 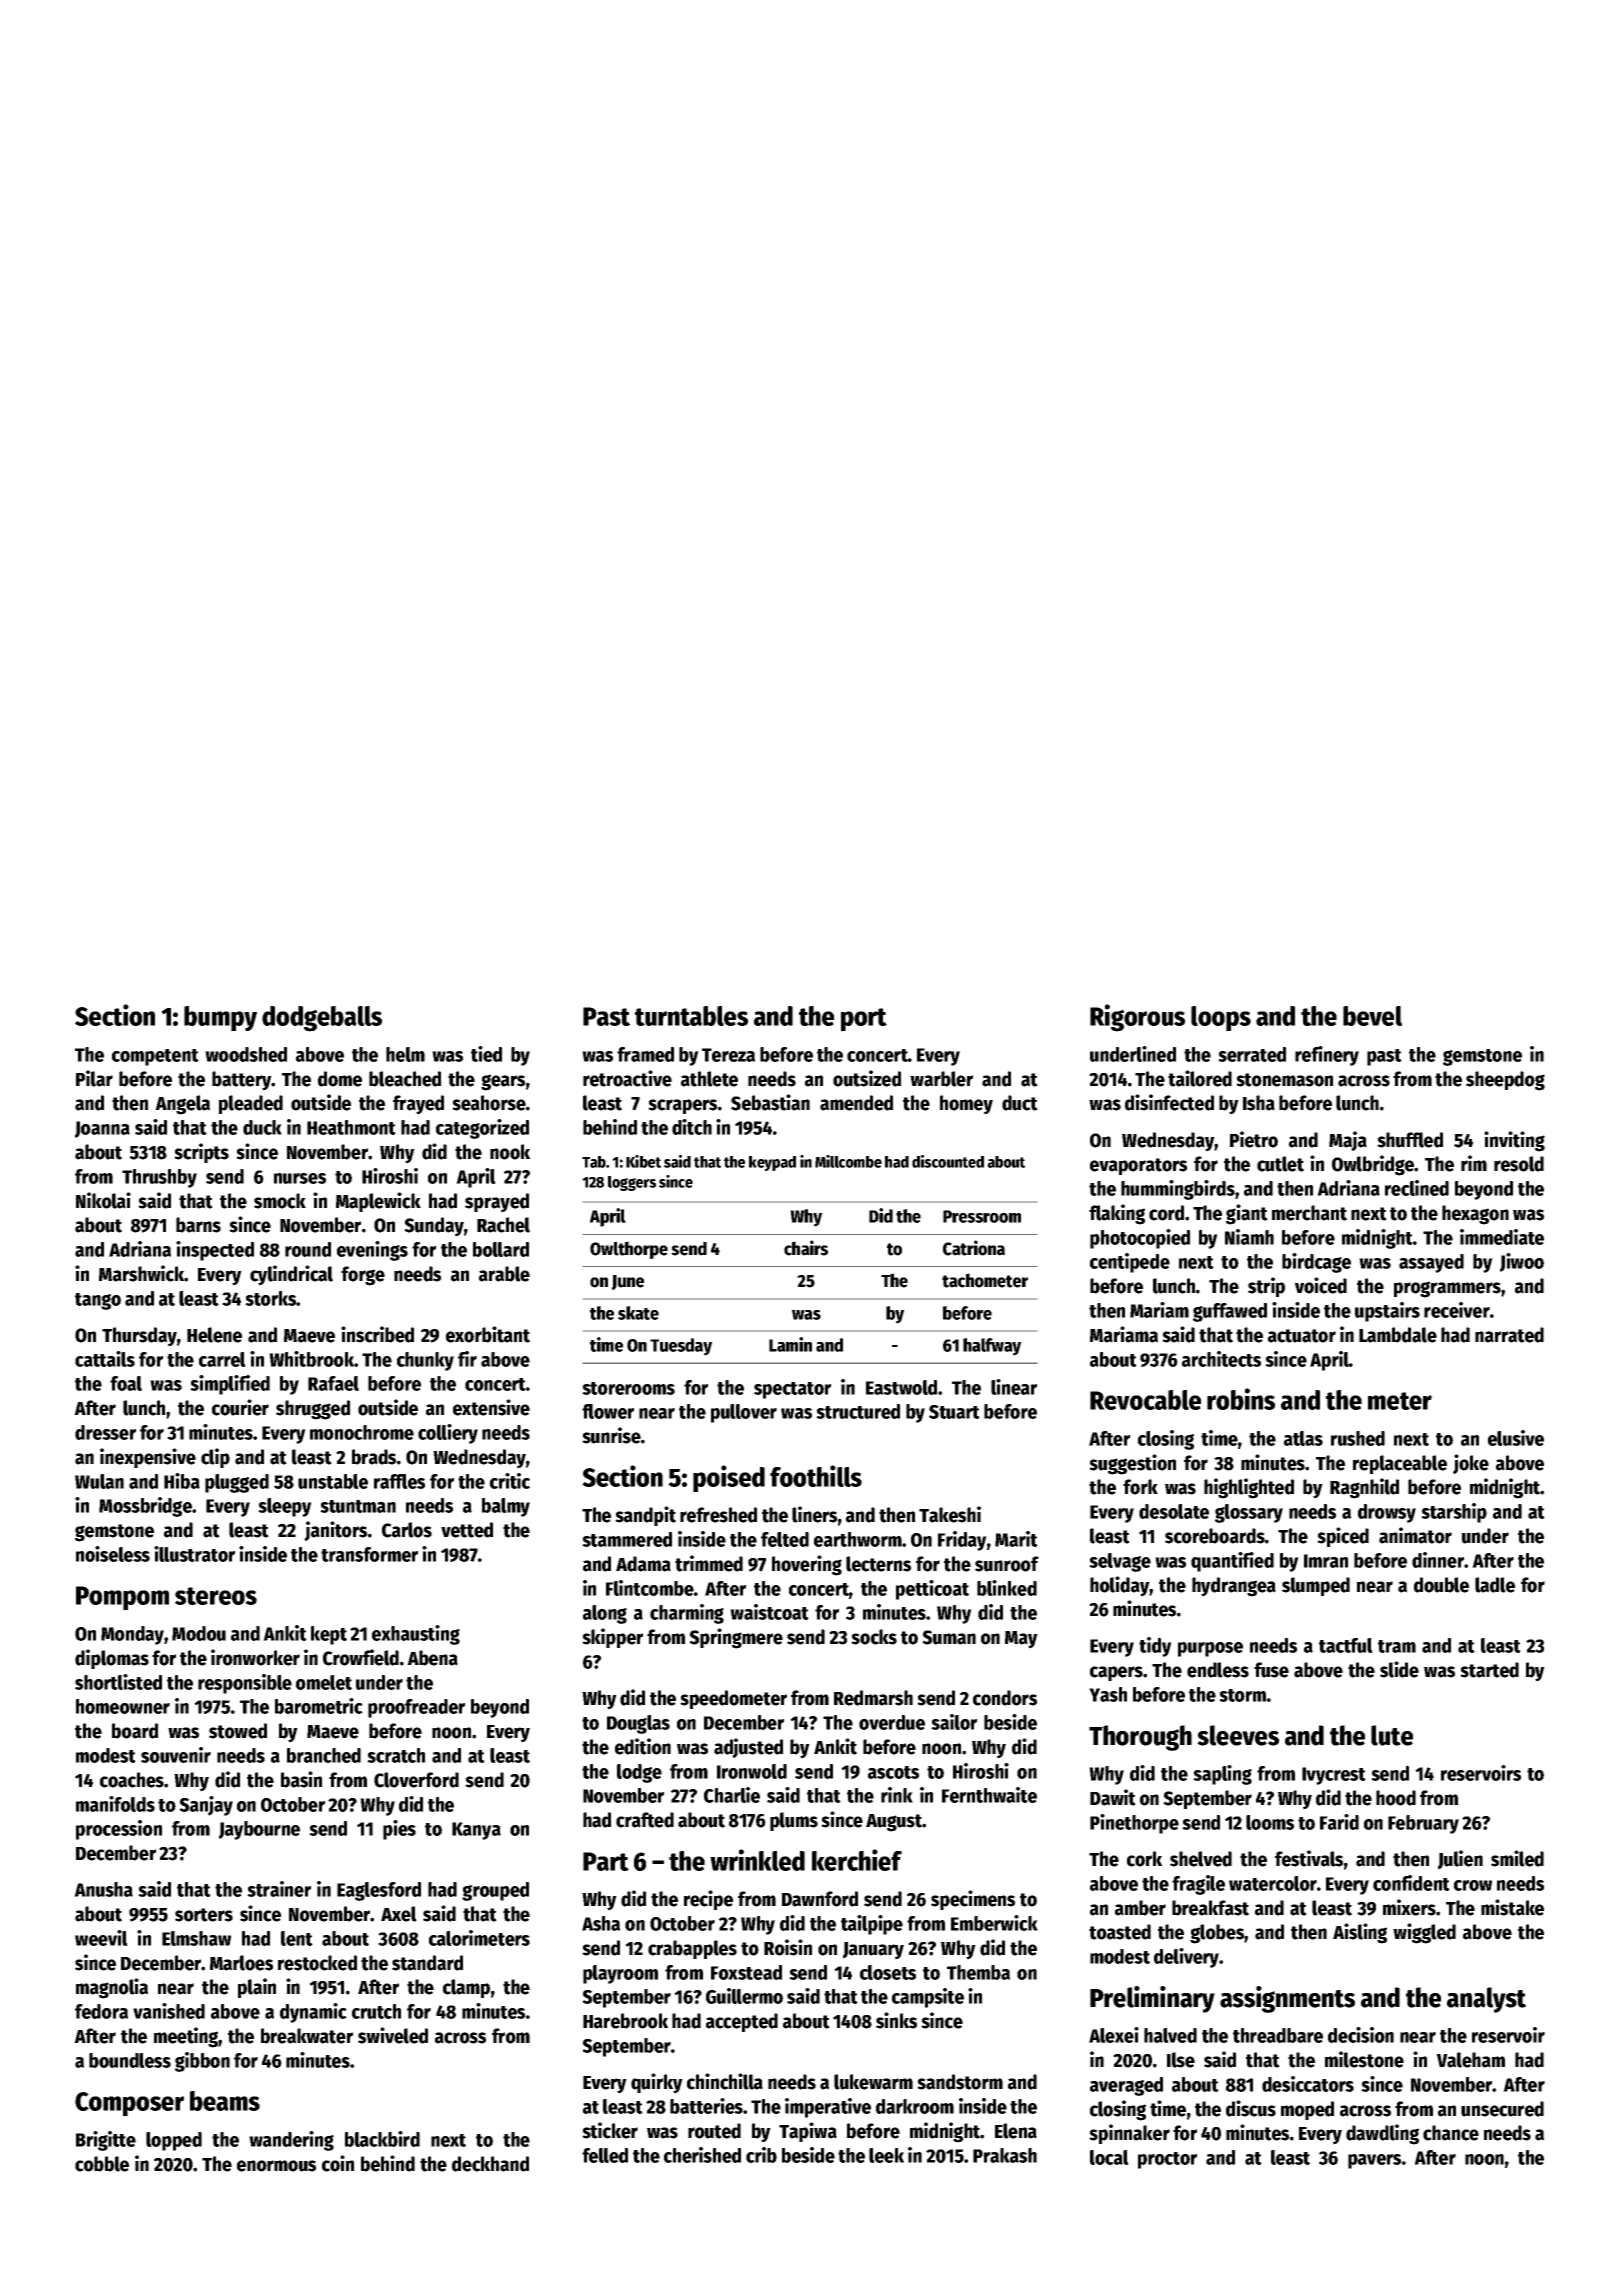 I want to click on Rigorous, so click(x=1137, y=1018).
